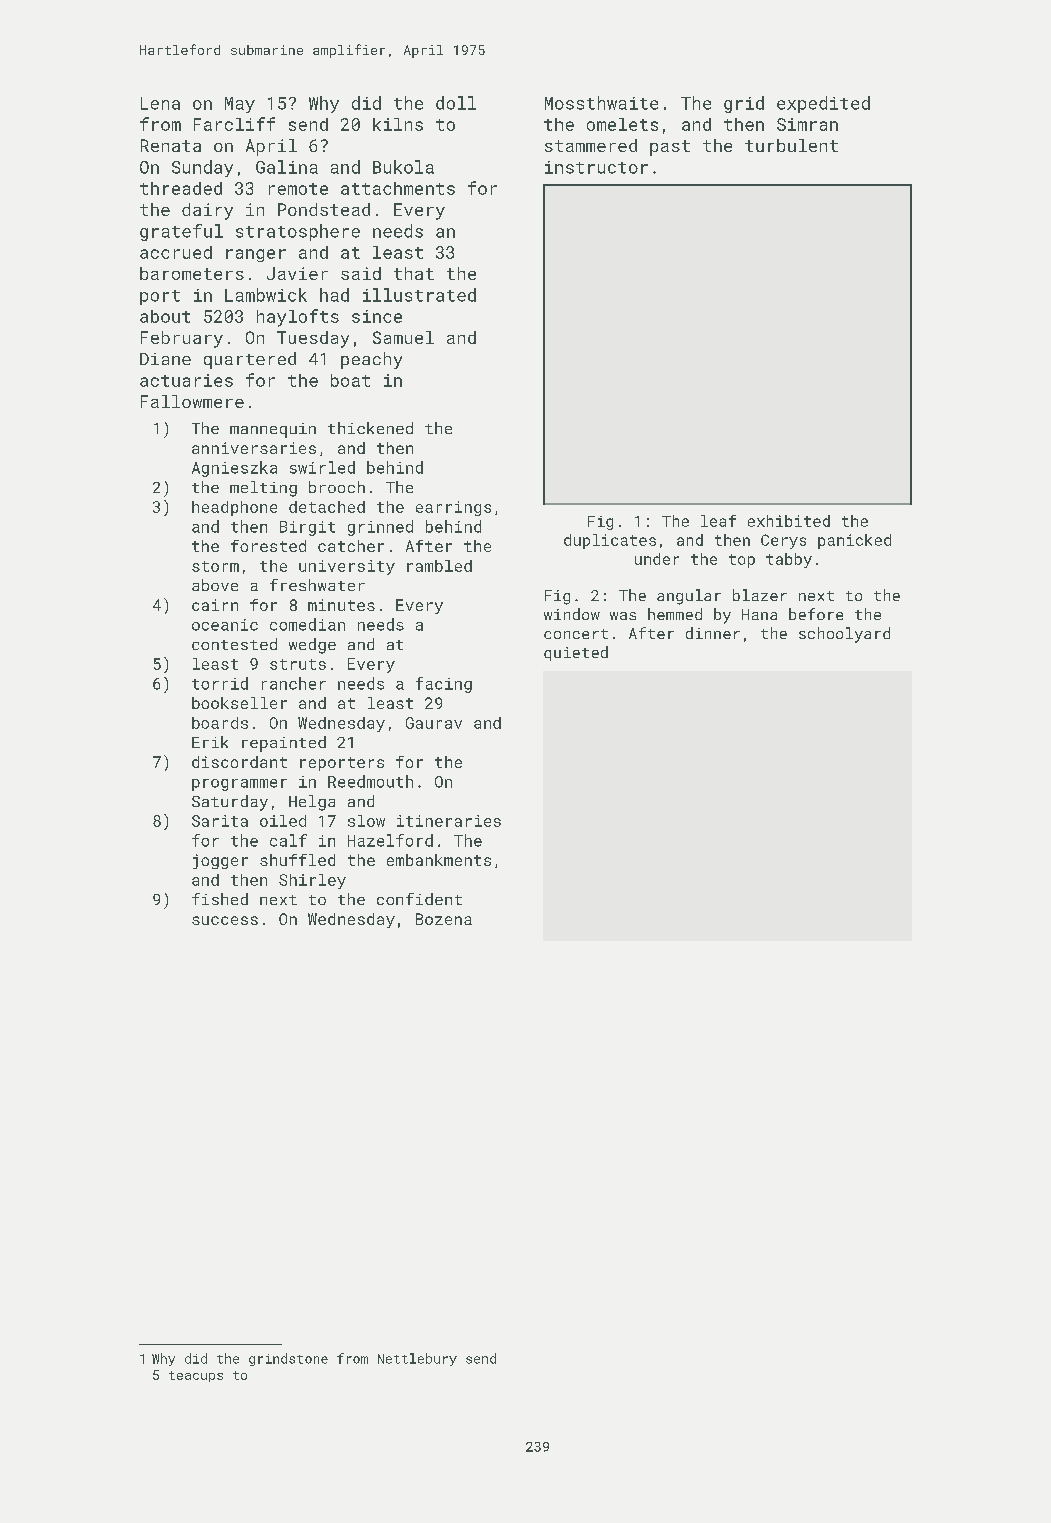 The height and width of the document is (1523, 1051). Describe the element at coordinates (298, 189) in the document. I see `remote` at that location.
